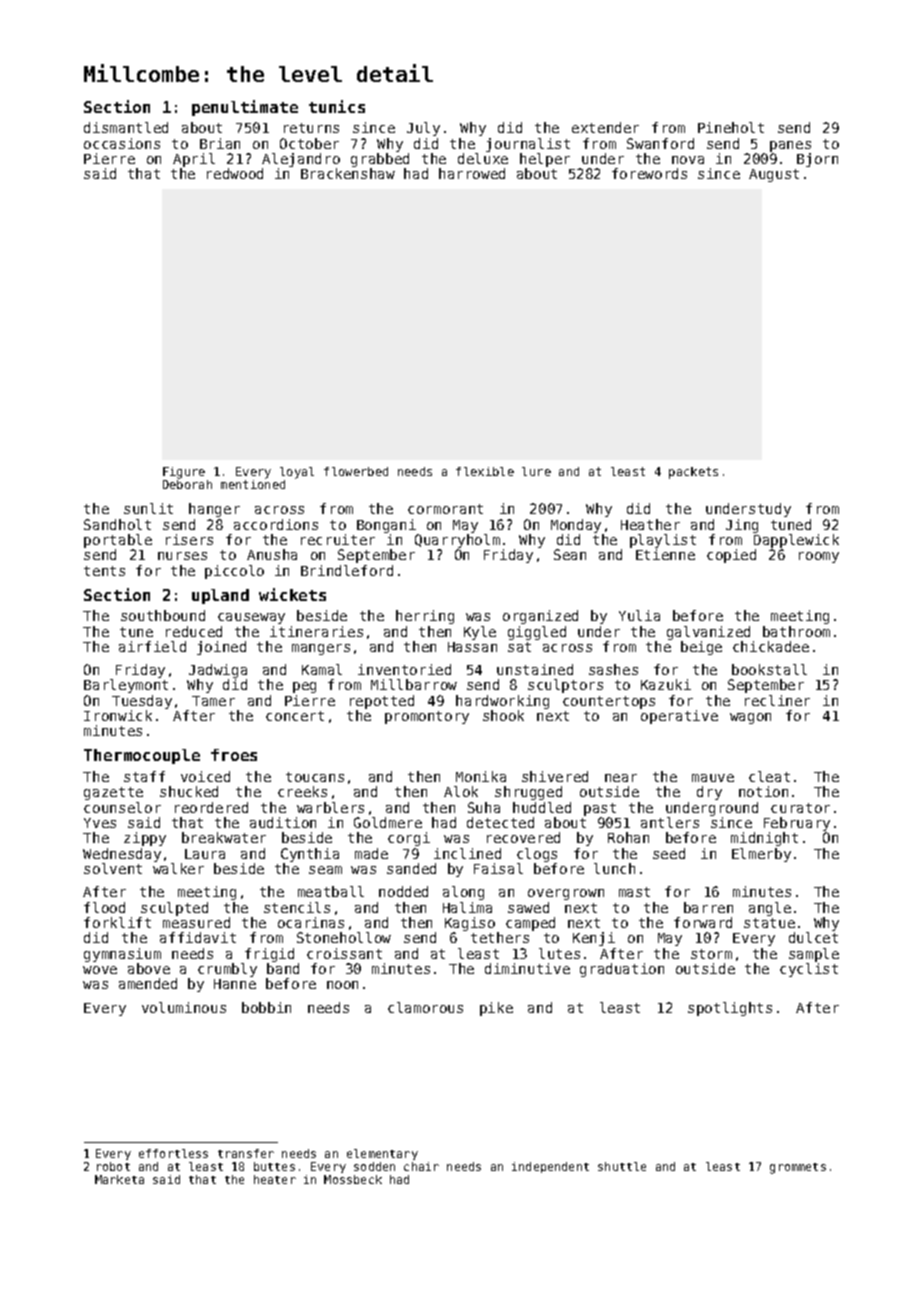  Describe the element at coordinates (245, 108) in the image. I see `penultimate` at that location.
